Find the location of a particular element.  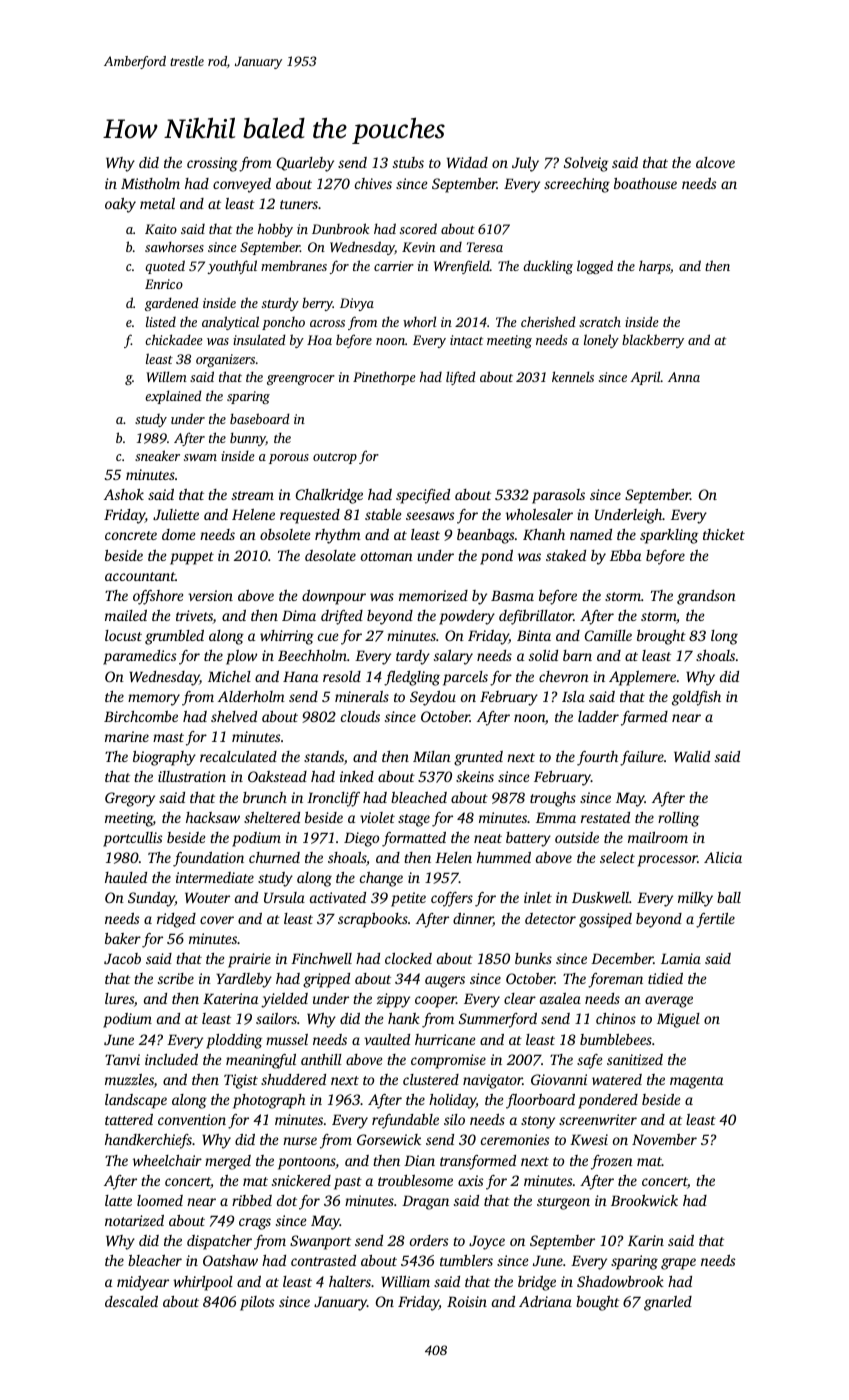

gnarled is located at coordinates (668, 1303).
